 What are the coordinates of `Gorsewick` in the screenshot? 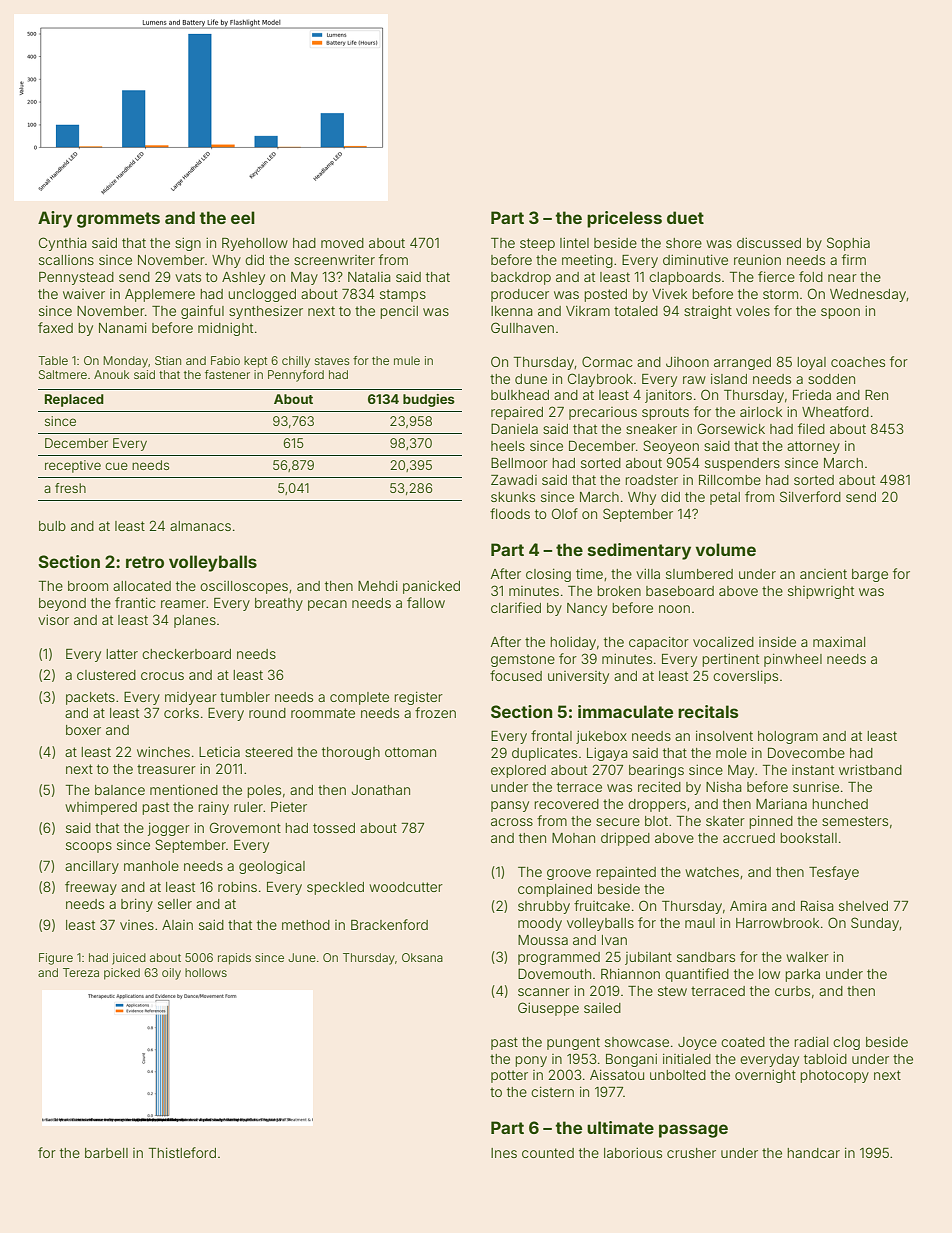 It's located at (731, 428).
